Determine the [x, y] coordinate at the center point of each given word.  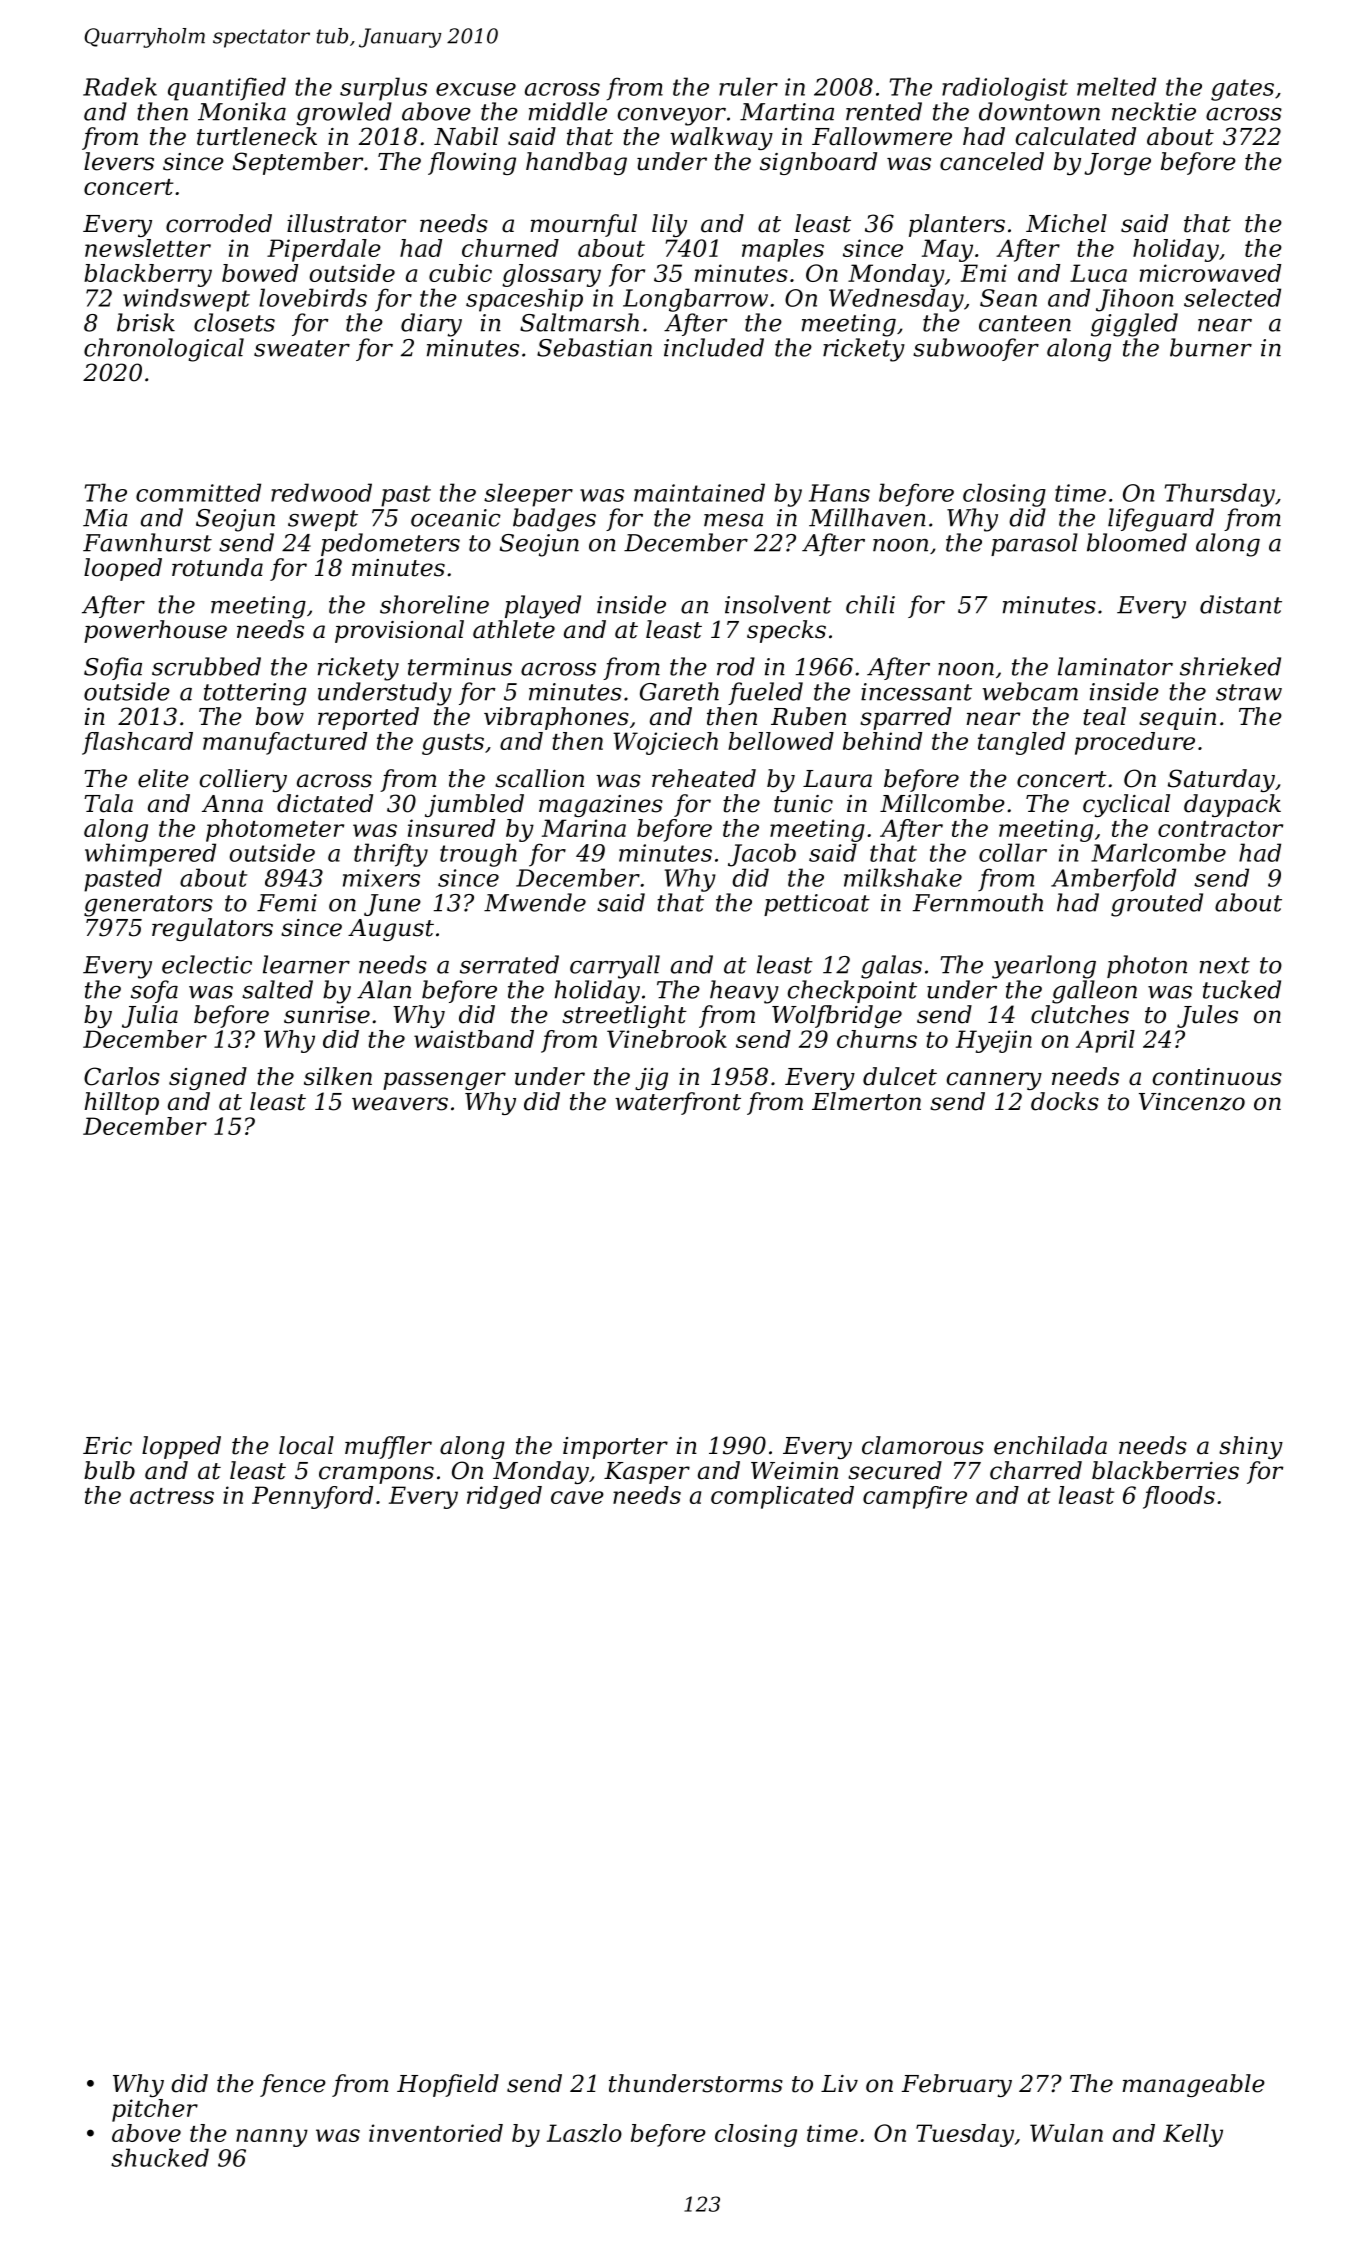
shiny [1251, 1447]
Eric [107, 1446]
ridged [504, 1497]
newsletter [148, 248]
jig [651, 1079]
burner [1211, 347]
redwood [321, 492]
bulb [109, 1470]
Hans [839, 493]
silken [338, 1076]
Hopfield [448, 2085]
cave [577, 1497]
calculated [1076, 136]
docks [1065, 1101]
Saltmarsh [579, 322]
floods [1179, 1497]
